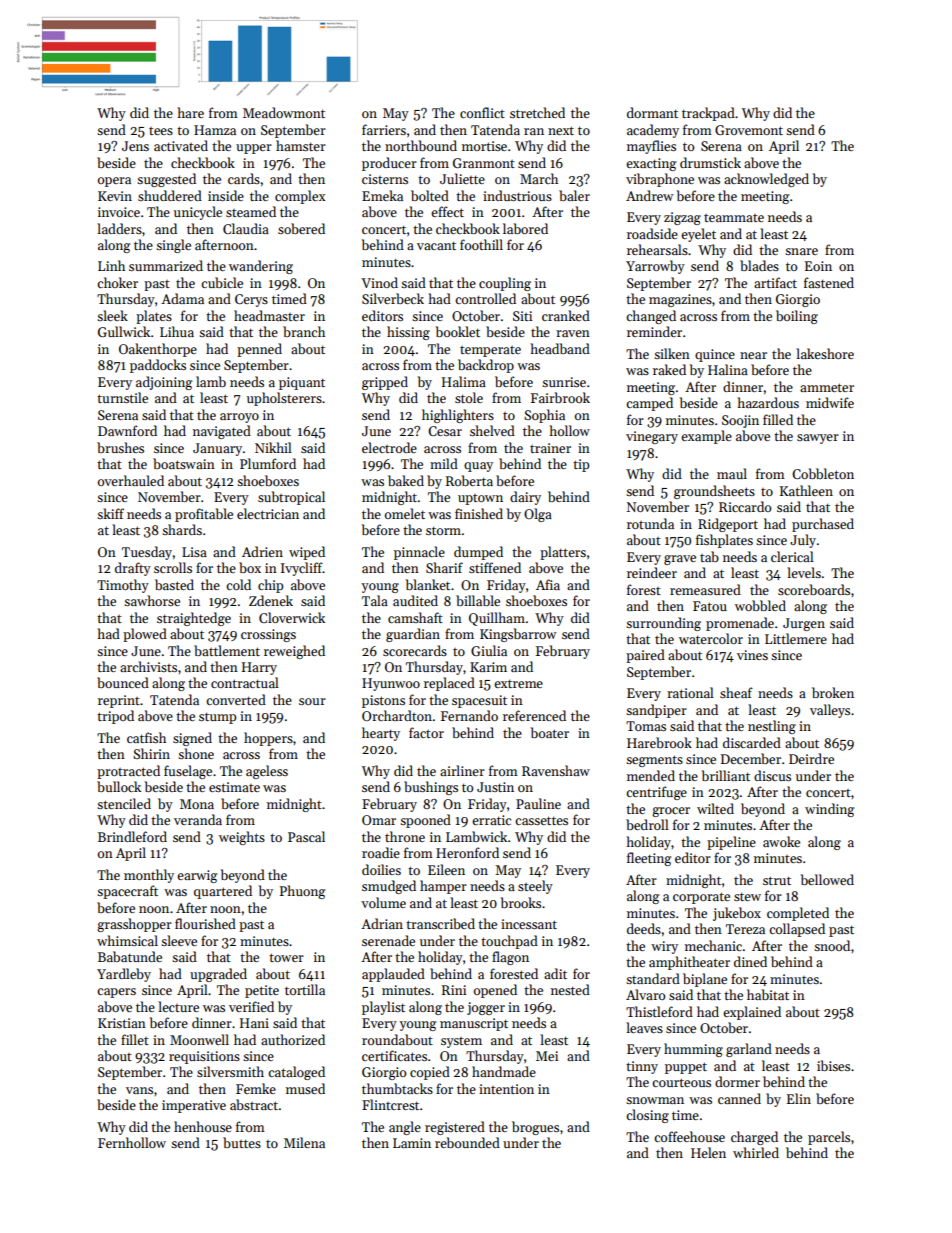 This screenshot has width=952, height=1233. Describe the element at coordinates (161, 131) in the screenshot. I see `tees` at that location.
